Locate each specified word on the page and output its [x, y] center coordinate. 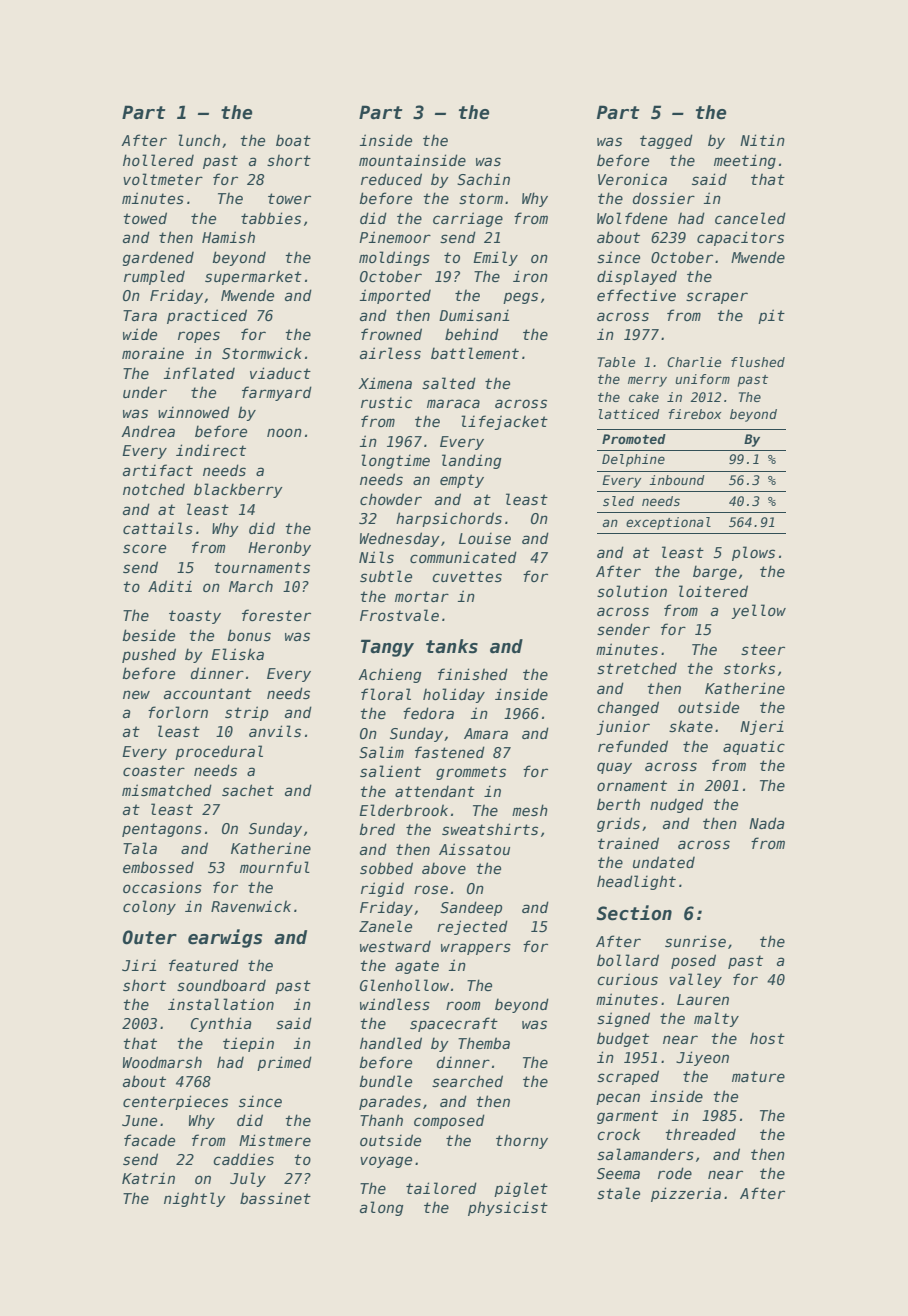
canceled [750, 218]
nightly [195, 1199]
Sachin [483, 179]
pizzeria [686, 1194]
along [382, 1208]
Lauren [703, 999]
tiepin [248, 1044]
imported [395, 296]
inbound [677, 480]
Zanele [385, 926]
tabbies [271, 218]
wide [140, 334]
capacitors [740, 238]
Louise [485, 538]
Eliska [237, 654]
